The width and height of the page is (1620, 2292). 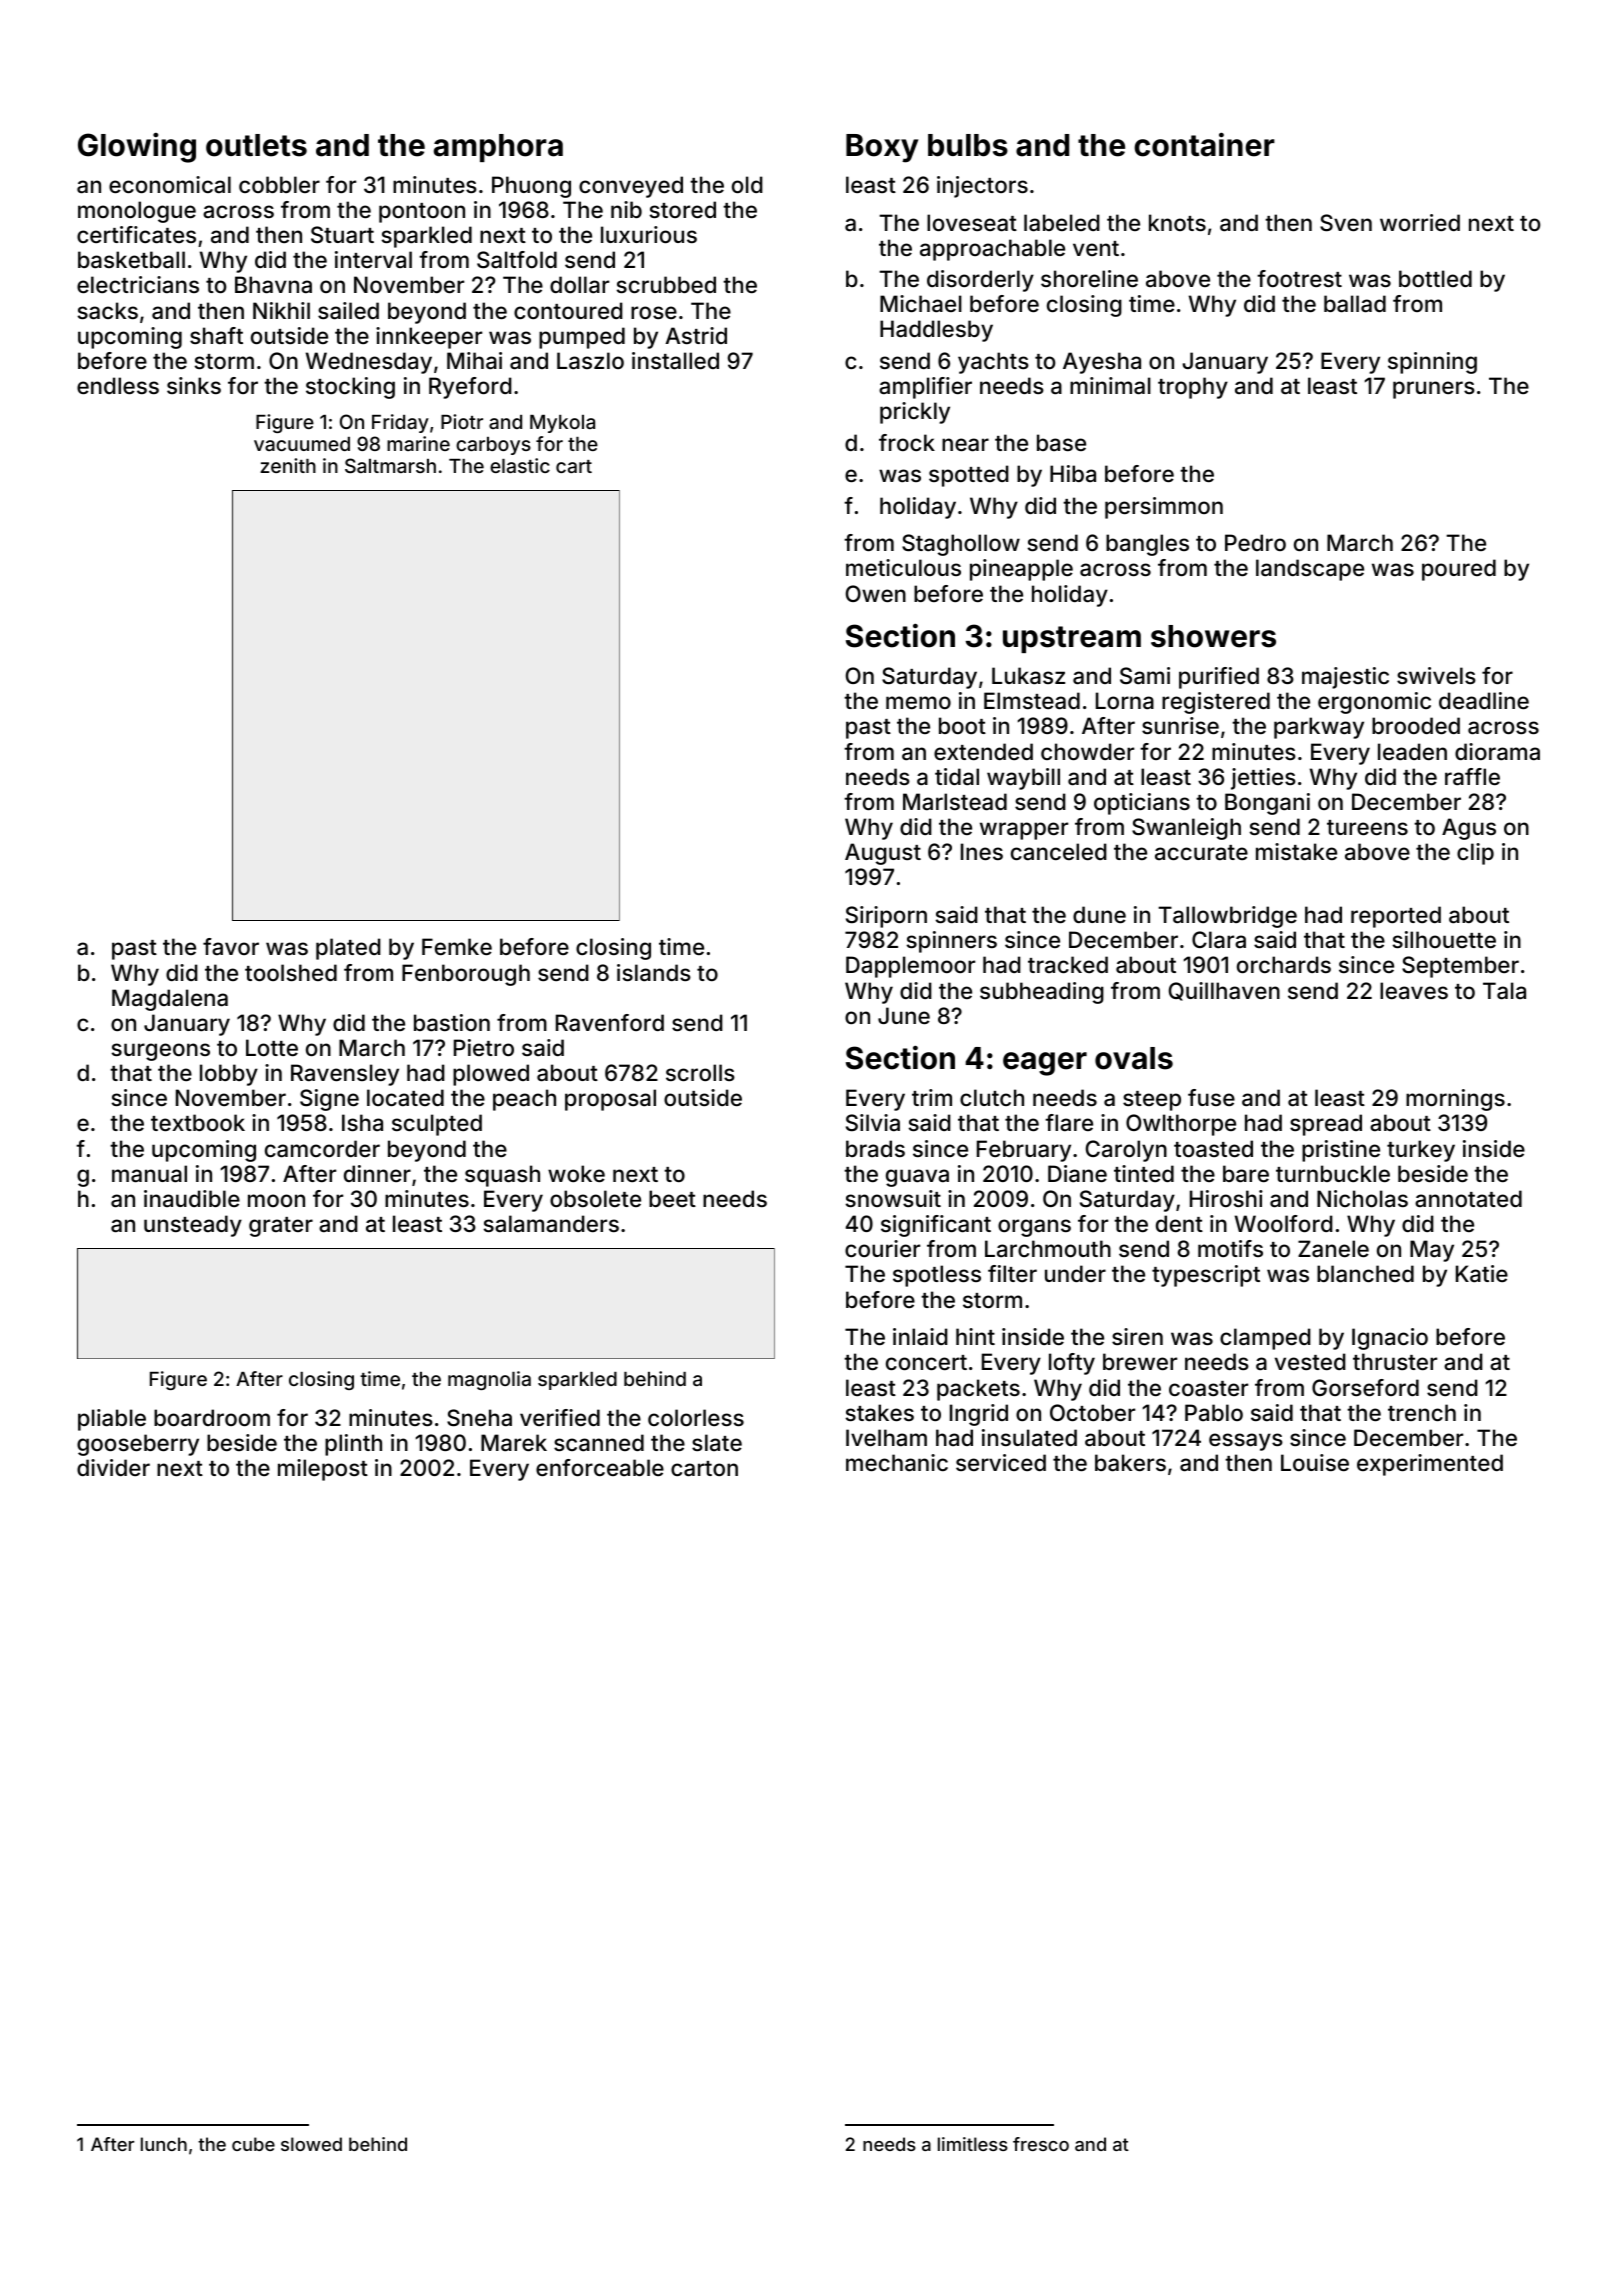 What do you see at coordinates (882, 1248) in the page?
I see `courier` at bounding box center [882, 1248].
